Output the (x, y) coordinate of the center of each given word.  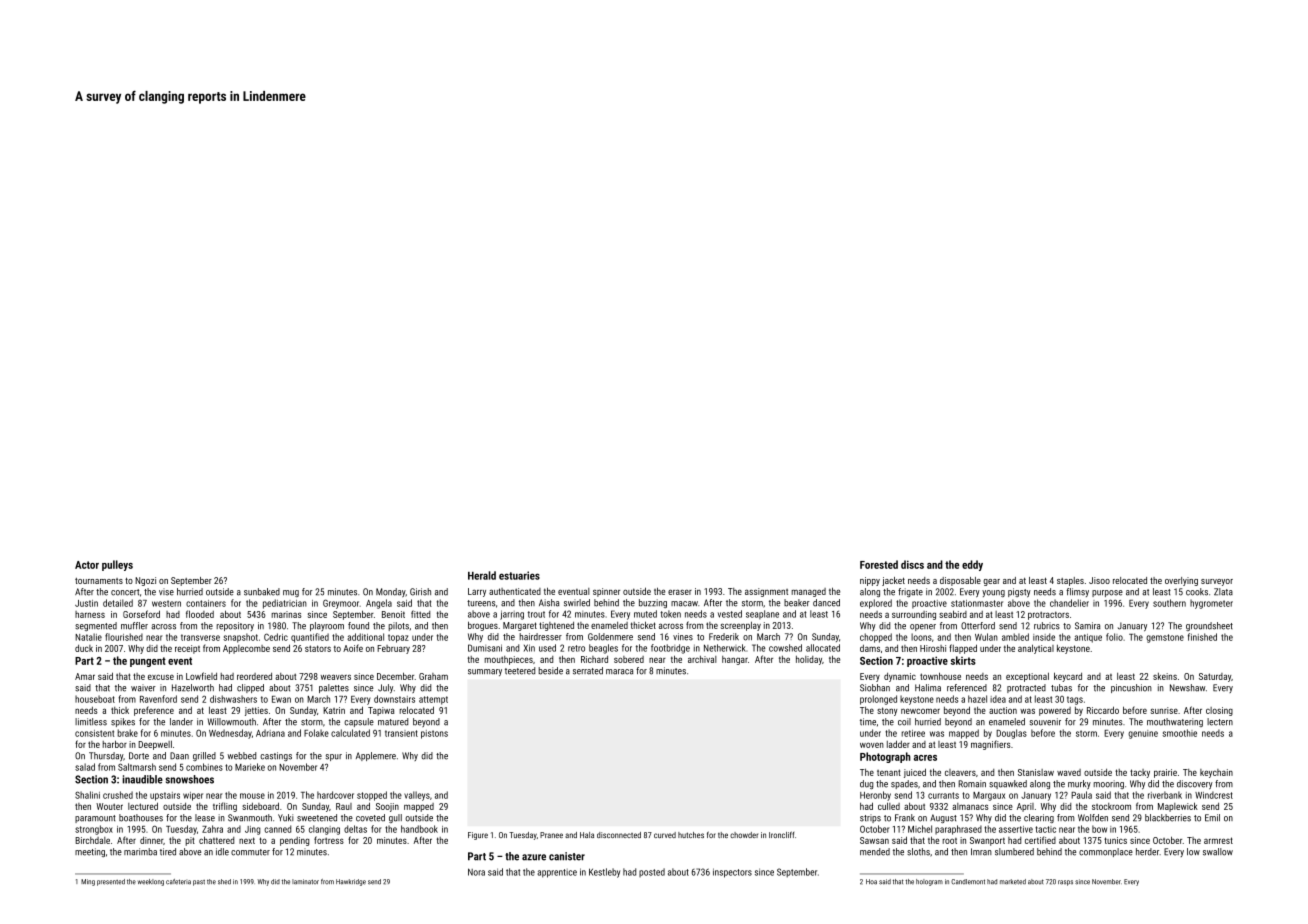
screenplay (741, 626)
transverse (200, 637)
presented (111, 882)
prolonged (878, 700)
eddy (972, 565)
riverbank (1165, 795)
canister (567, 856)
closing (1219, 711)
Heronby (875, 796)
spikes (123, 722)
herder (1147, 852)
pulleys (117, 565)
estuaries (519, 575)
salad (85, 767)
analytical (1036, 649)
